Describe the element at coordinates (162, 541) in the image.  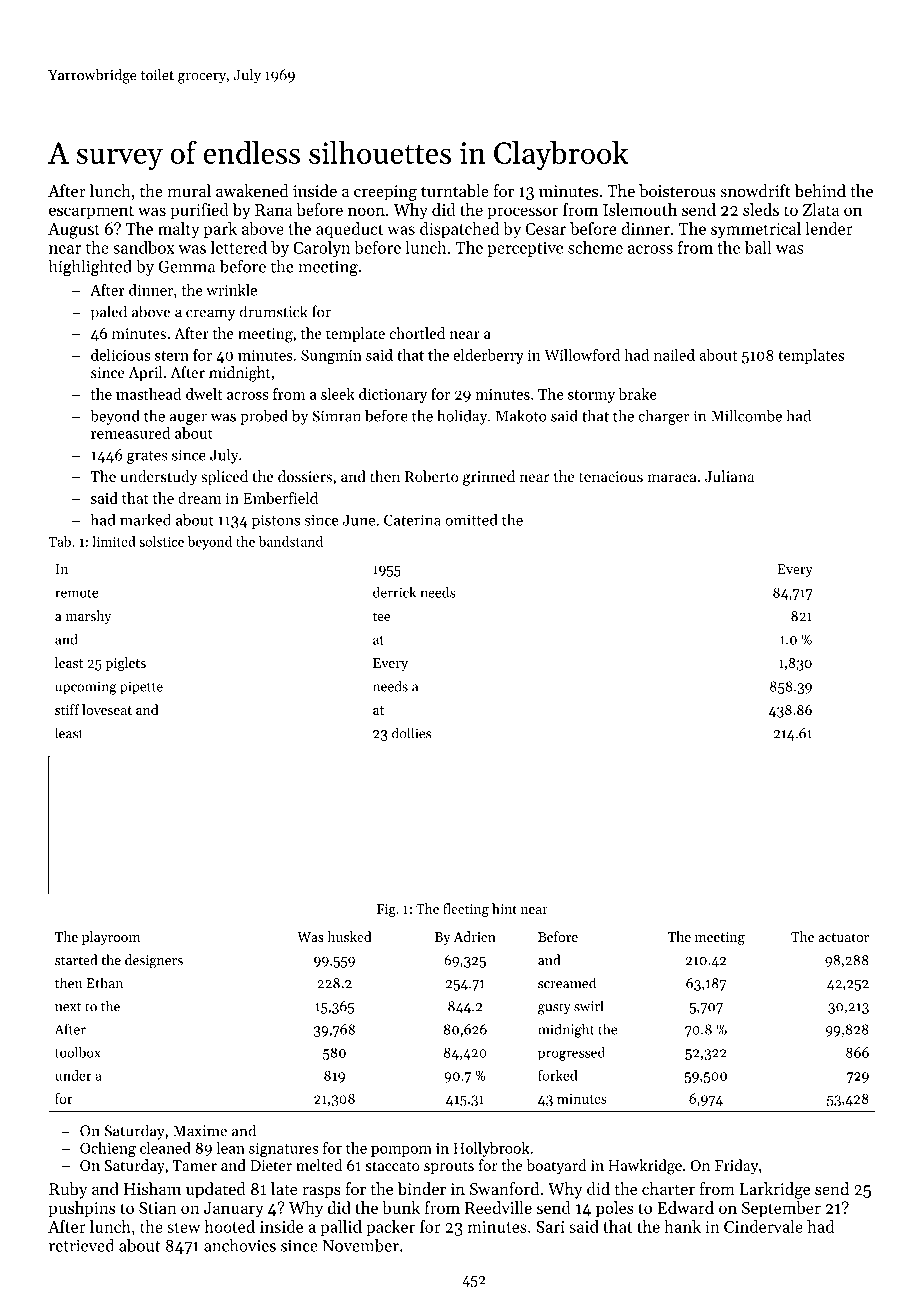
I see `solstice` at that location.
